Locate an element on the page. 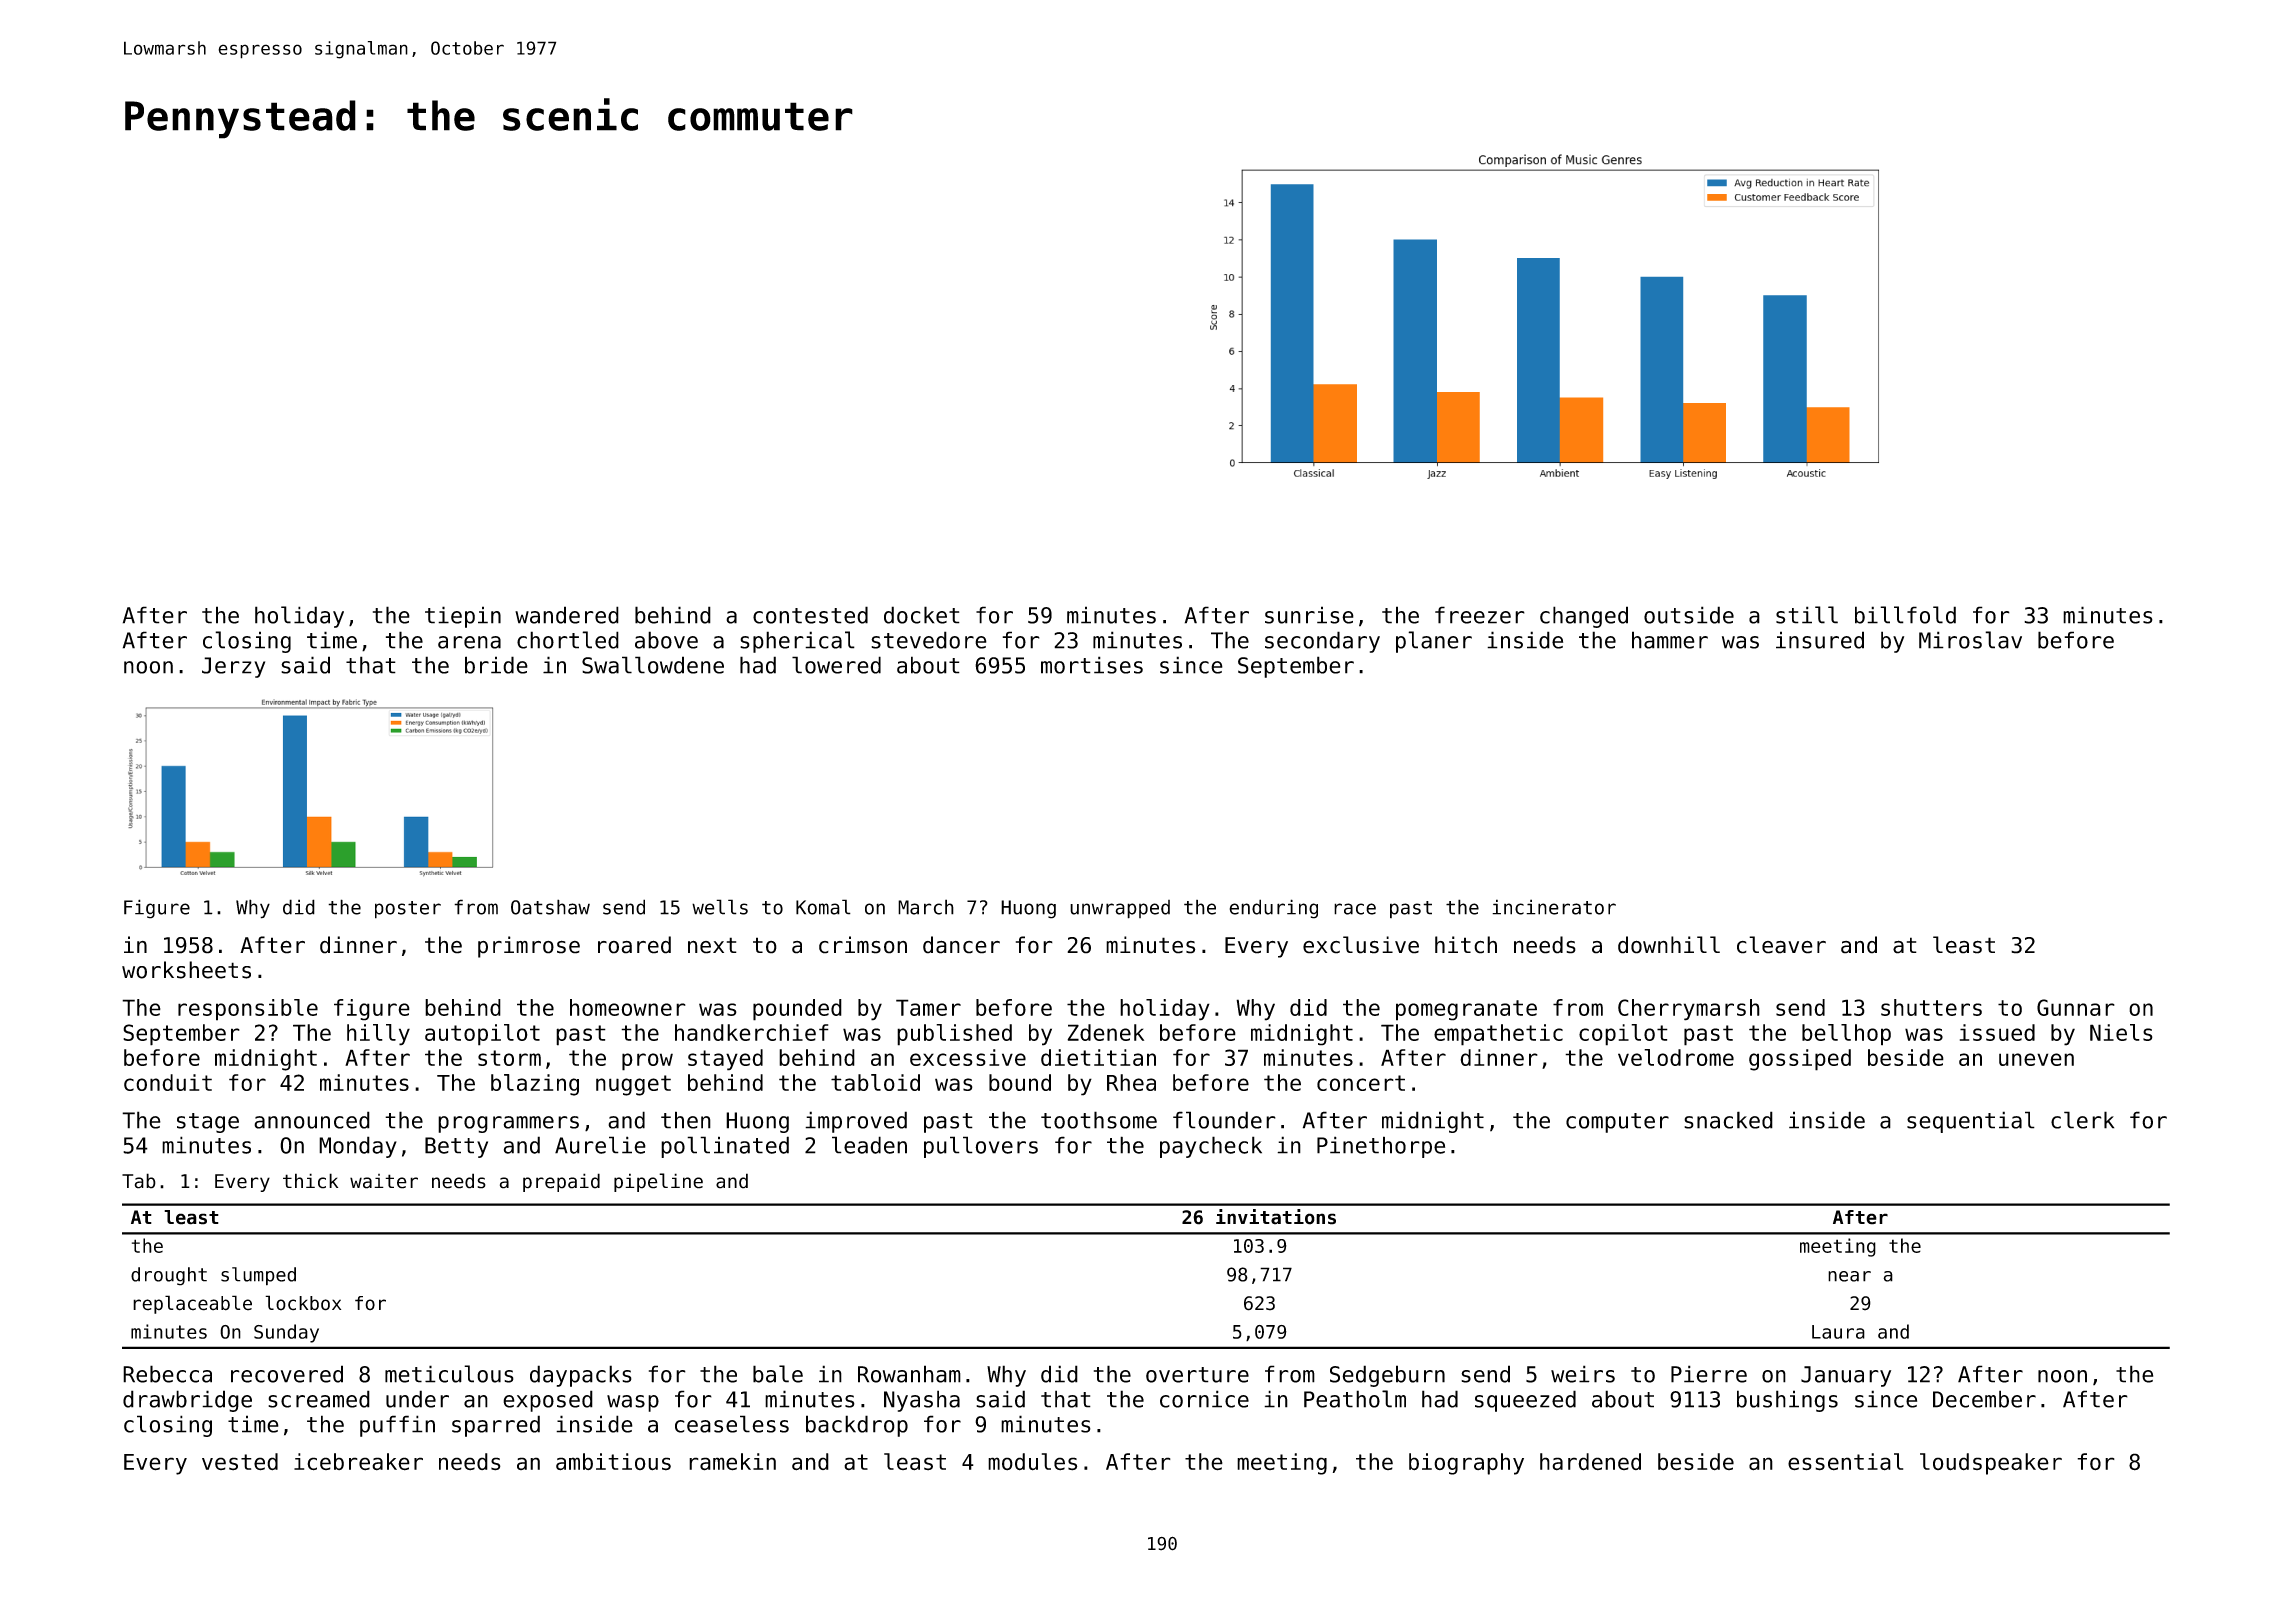 This document has height=1620, width=2292. vested is located at coordinates (240, 1462).
